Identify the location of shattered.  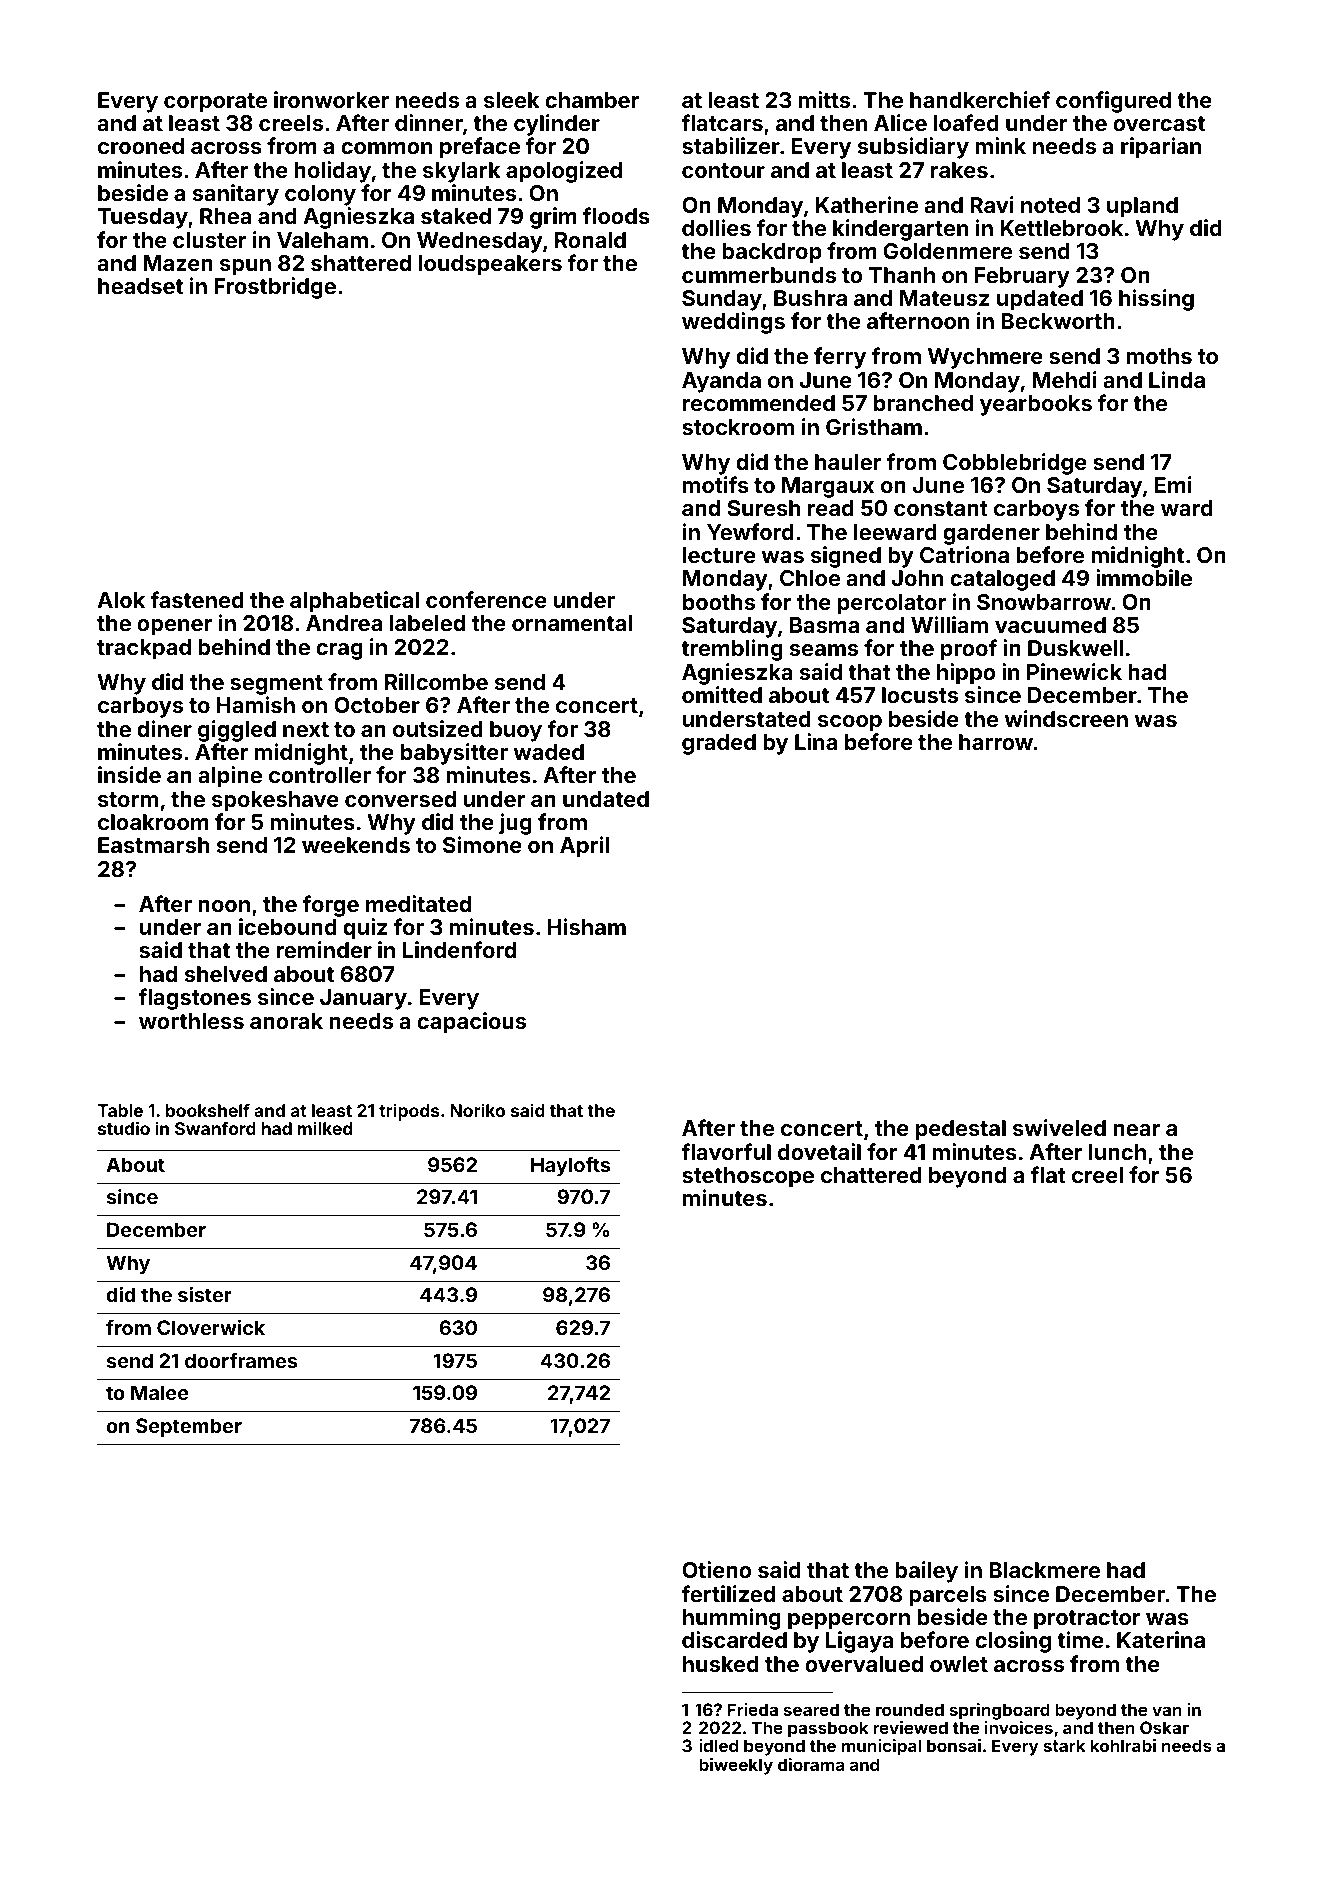
(361, 263).
